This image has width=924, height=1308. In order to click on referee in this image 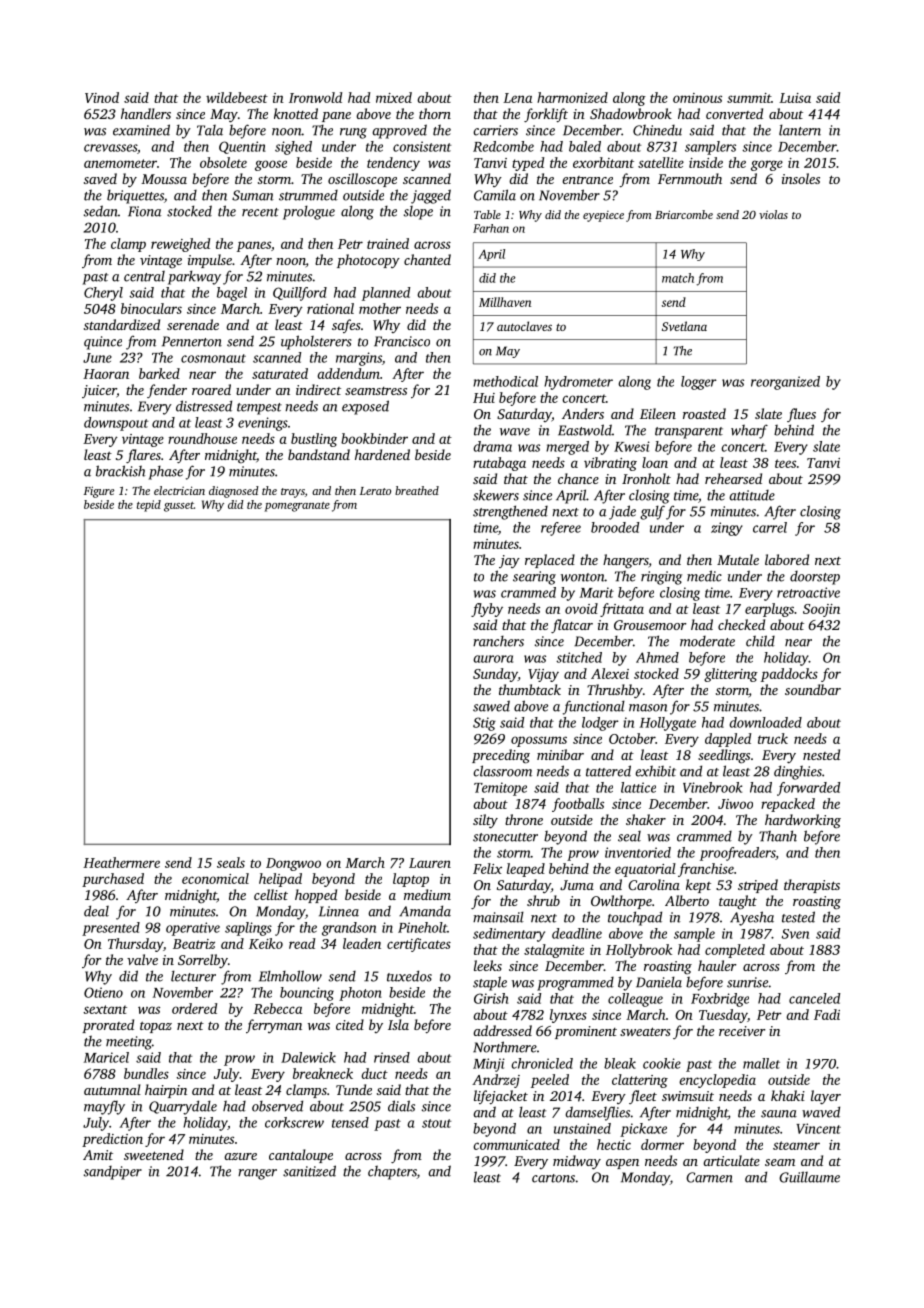, I will do `click(561, 529)`.
